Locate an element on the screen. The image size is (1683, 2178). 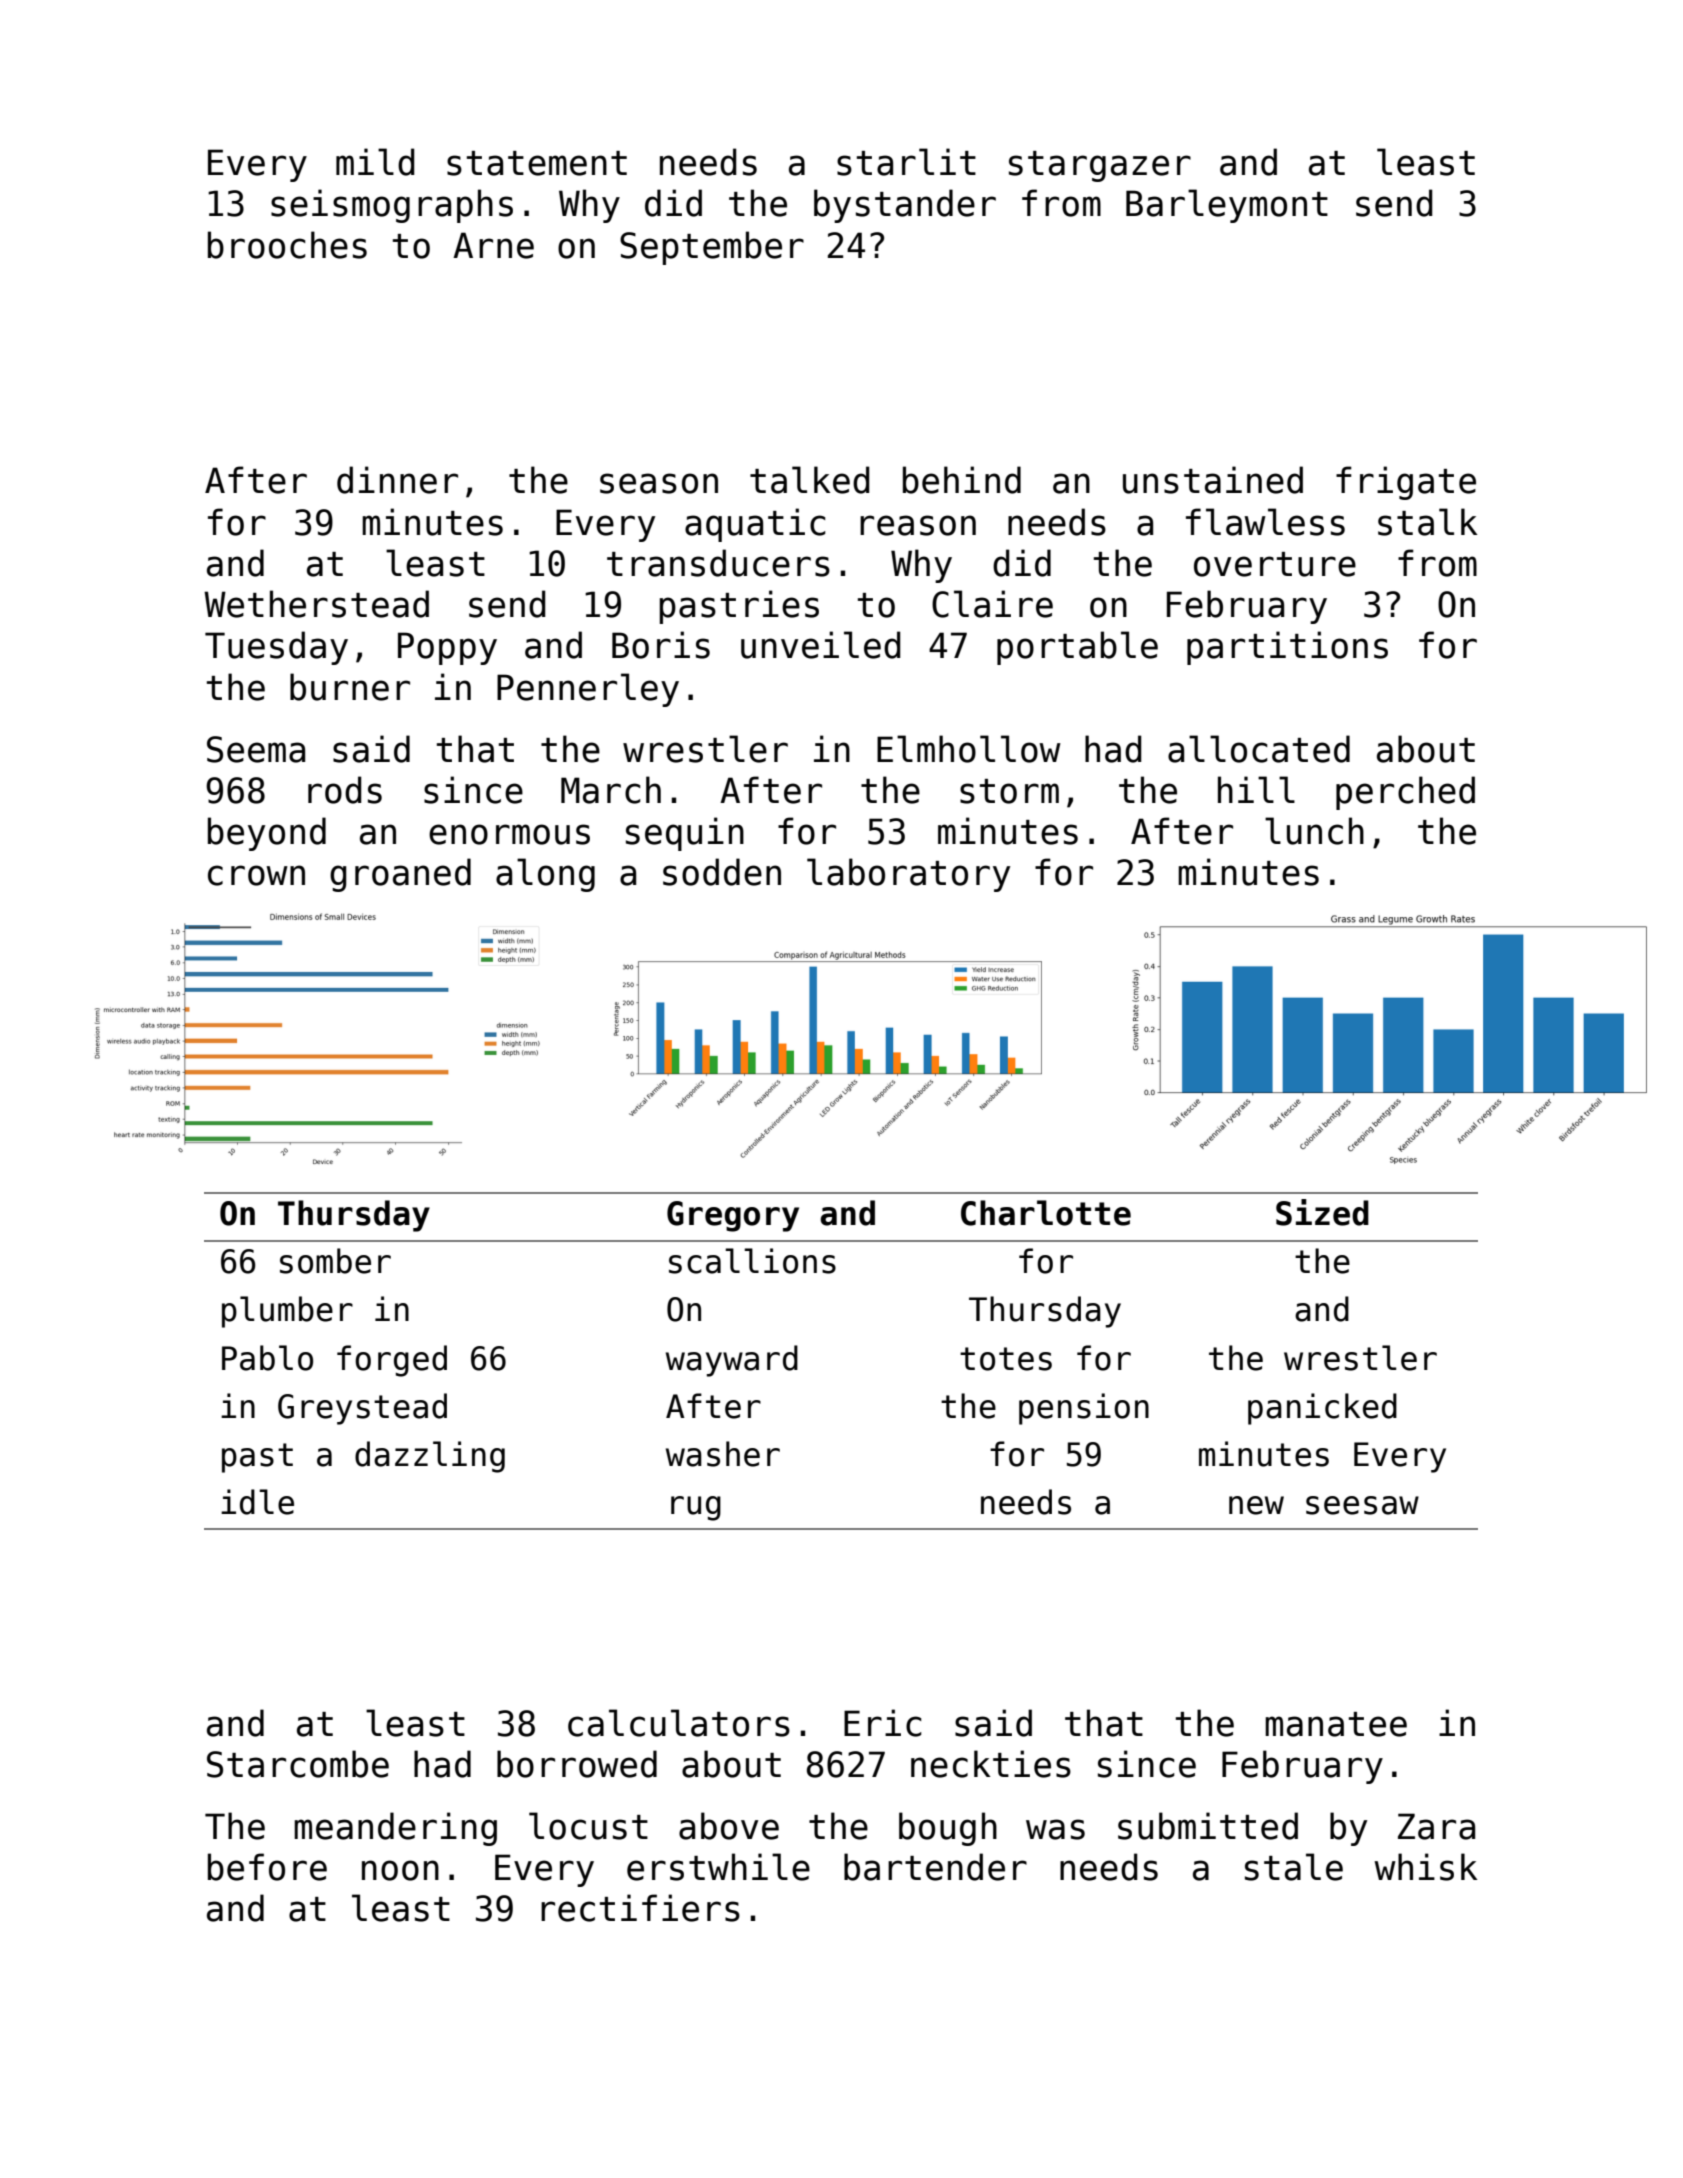
crown is located at coordinates (256, 875).
